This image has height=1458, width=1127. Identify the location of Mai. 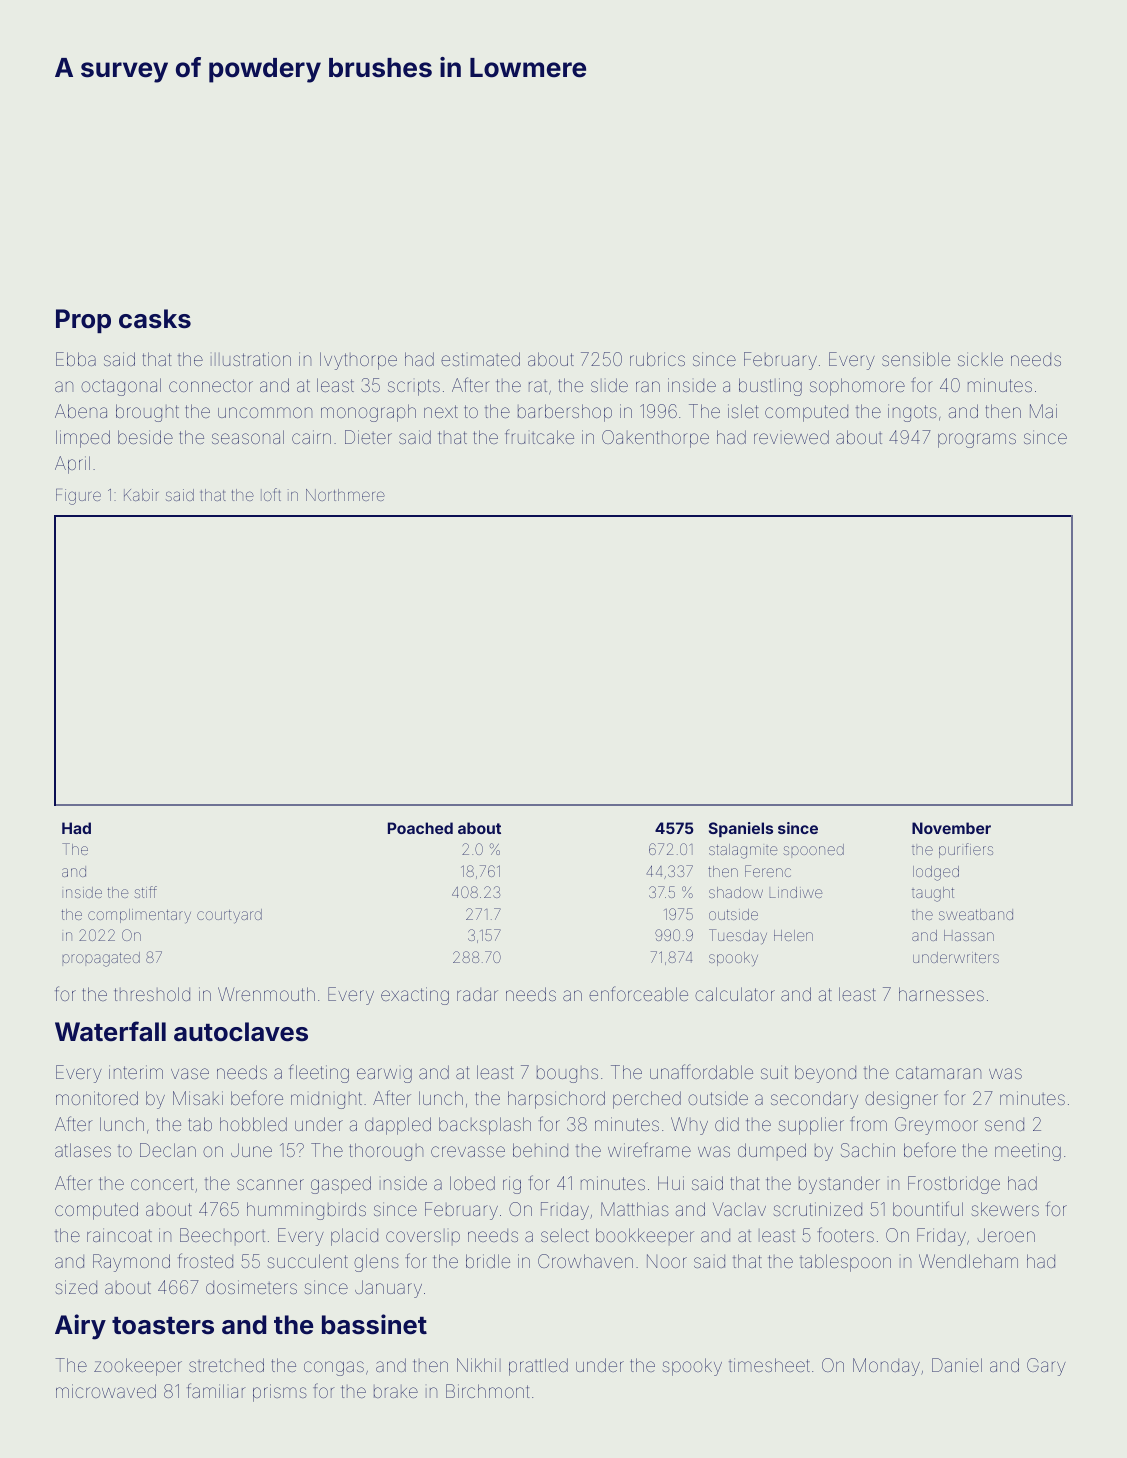
(1043, 411).
